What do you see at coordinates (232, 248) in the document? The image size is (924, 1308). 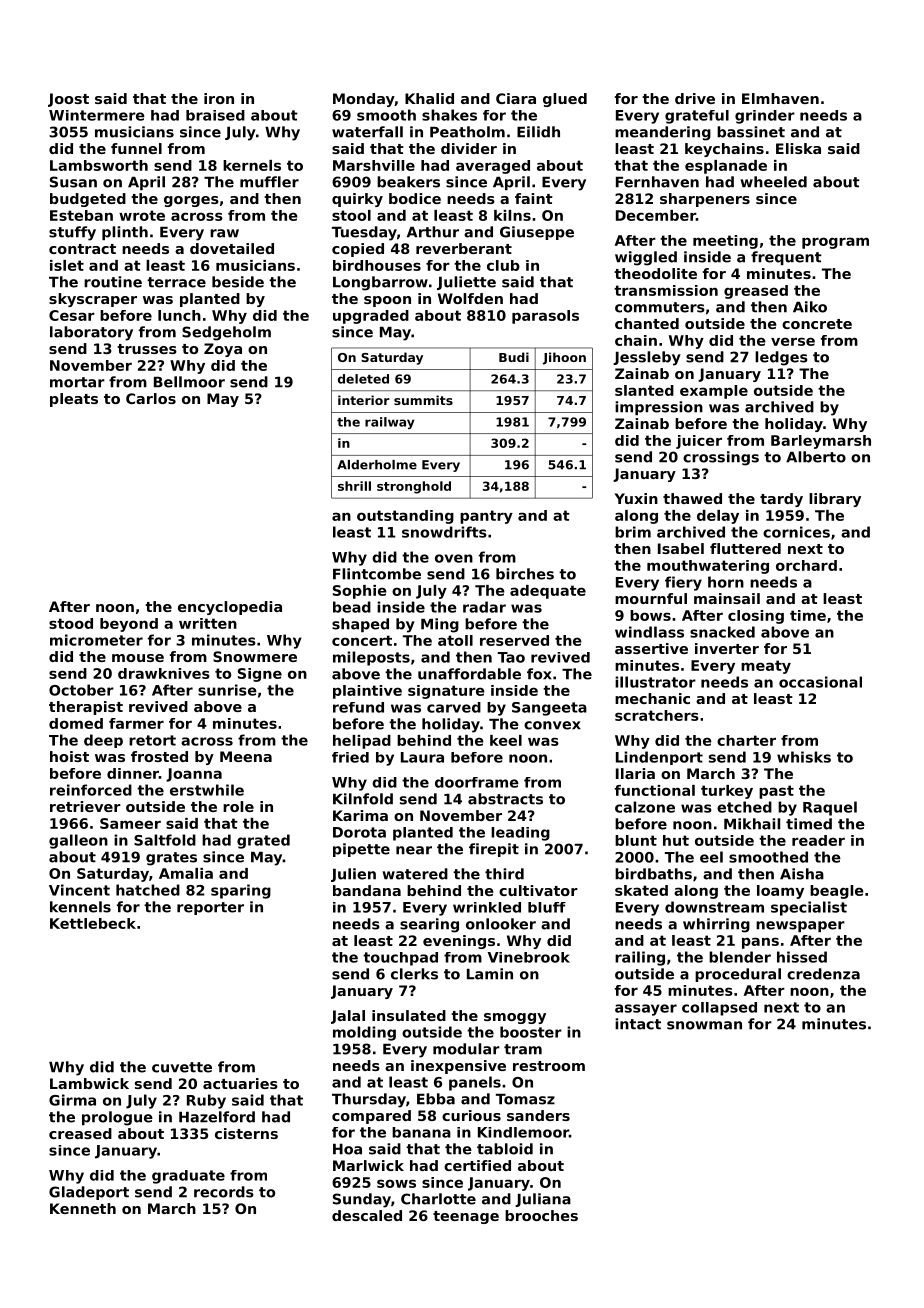 I see `dovetailed` at bounding box center [232, 248].
